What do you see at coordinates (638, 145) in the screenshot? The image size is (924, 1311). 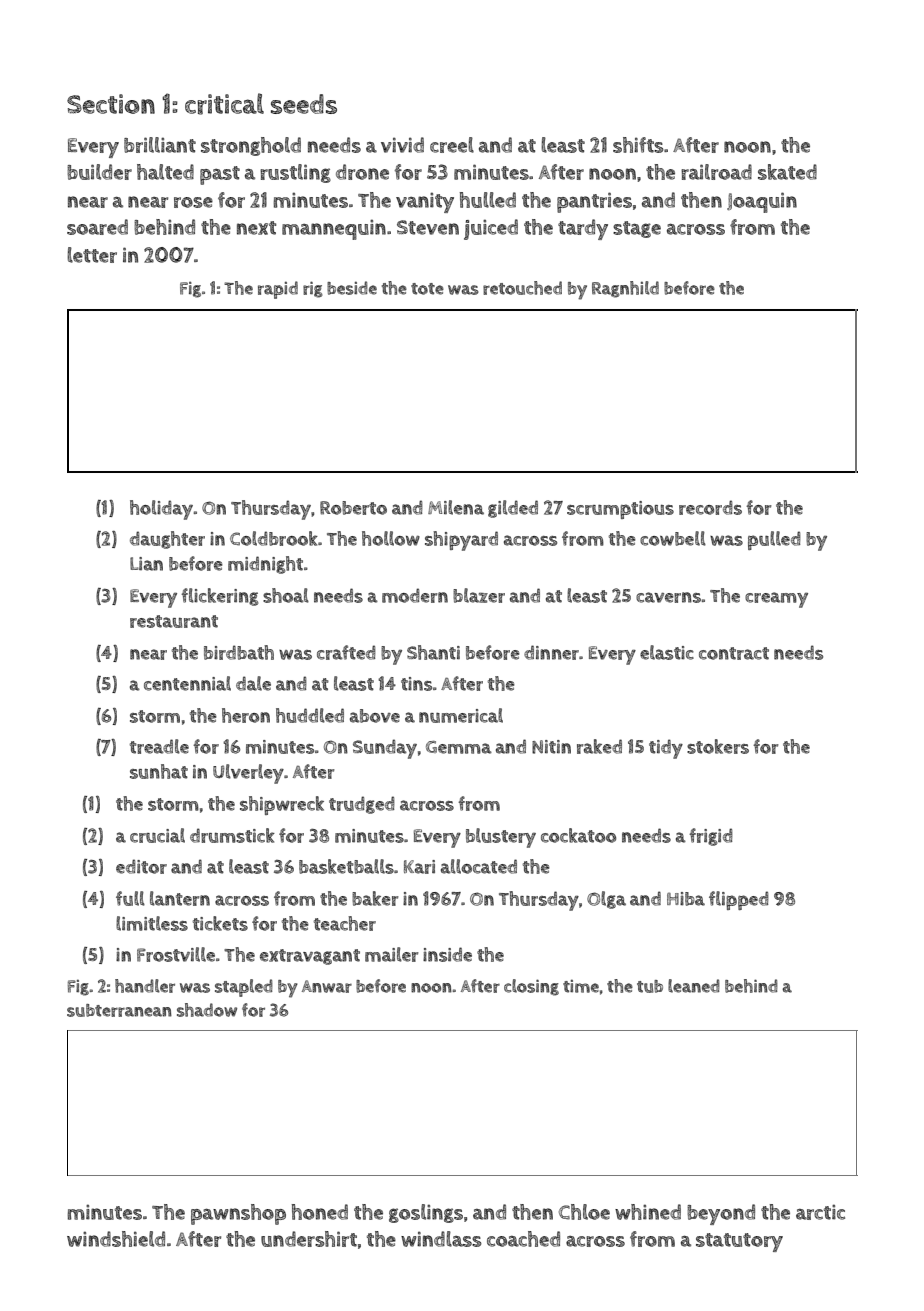 I see `shifts` at bounding box center [638, 145].
